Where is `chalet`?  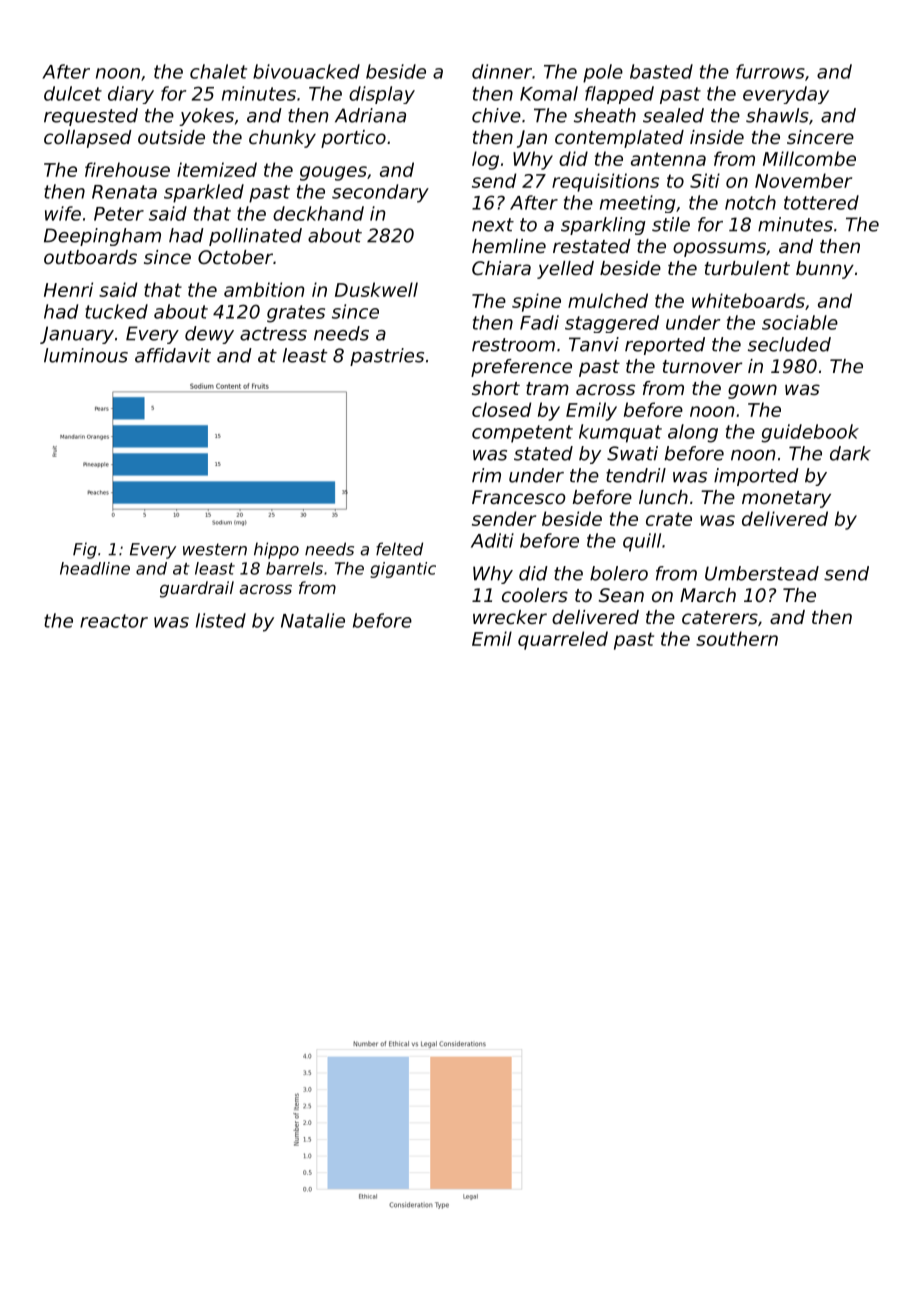 chalet is located at coordinates (218, 71).
